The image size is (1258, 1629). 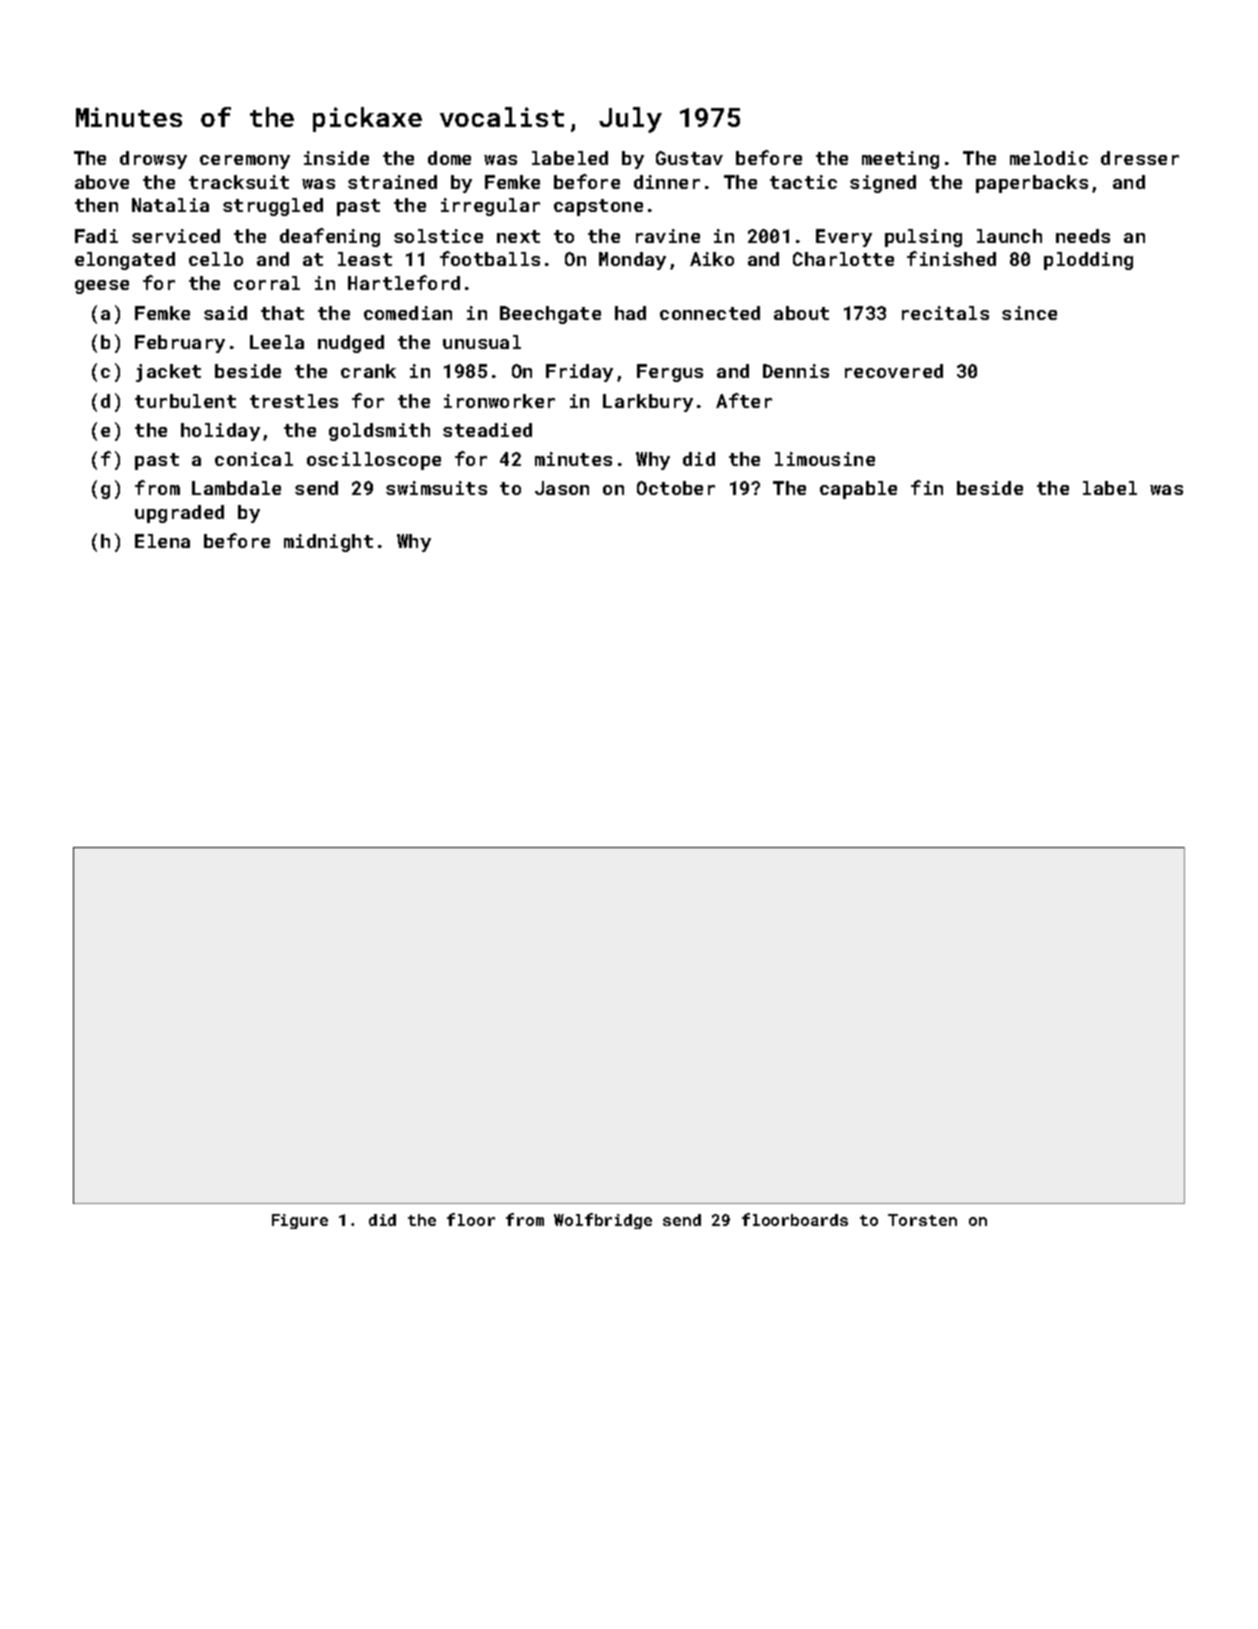 What do you see at coordinates (1029, 313) in the screenshot?
I see `since` at bounding box center [1029, 313].
